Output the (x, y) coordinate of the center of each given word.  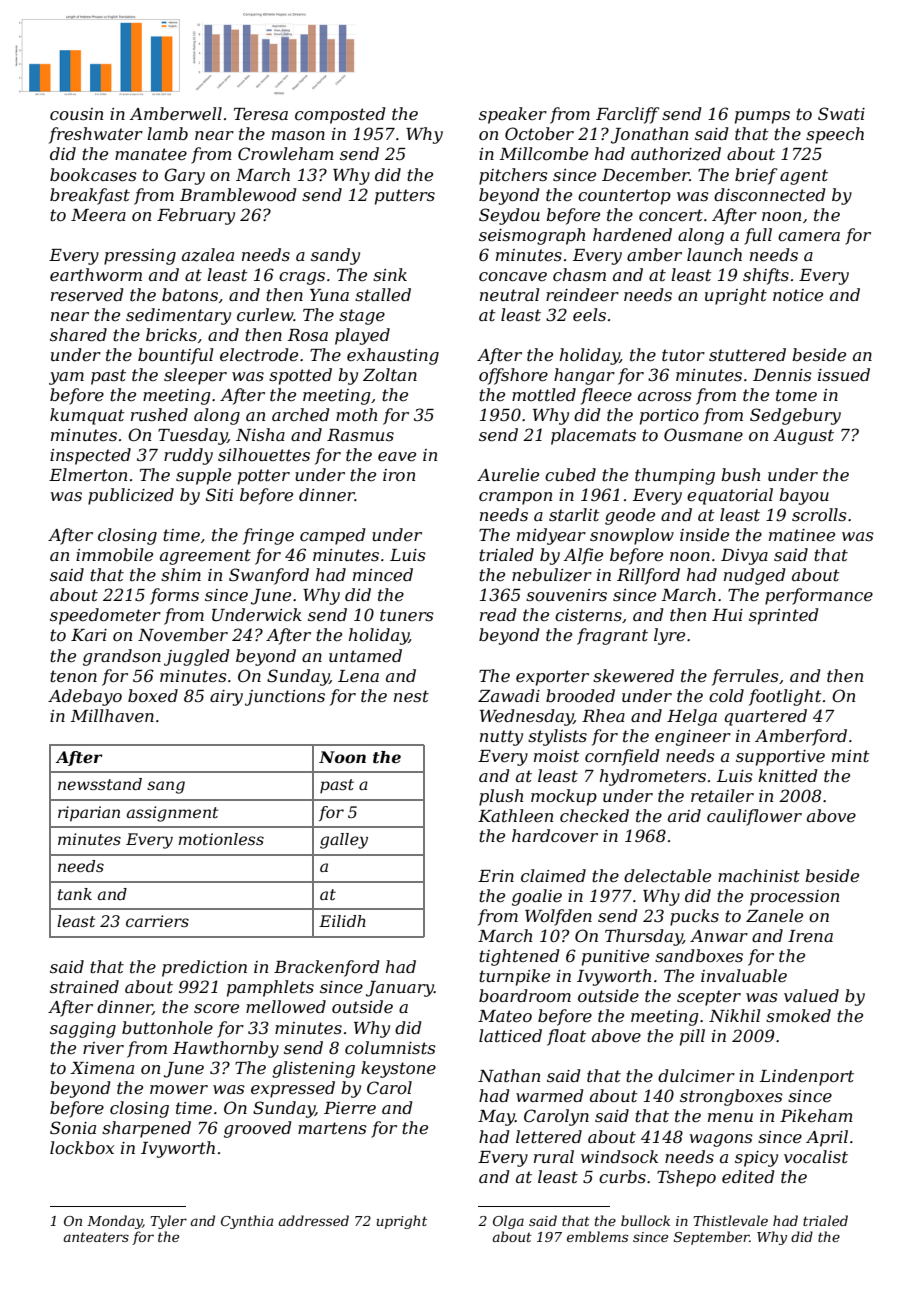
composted (340, 115)
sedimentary (178, 316)
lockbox (82, 1147)
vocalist (816, 1156)
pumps (762, 117)
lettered (549, 1136)
